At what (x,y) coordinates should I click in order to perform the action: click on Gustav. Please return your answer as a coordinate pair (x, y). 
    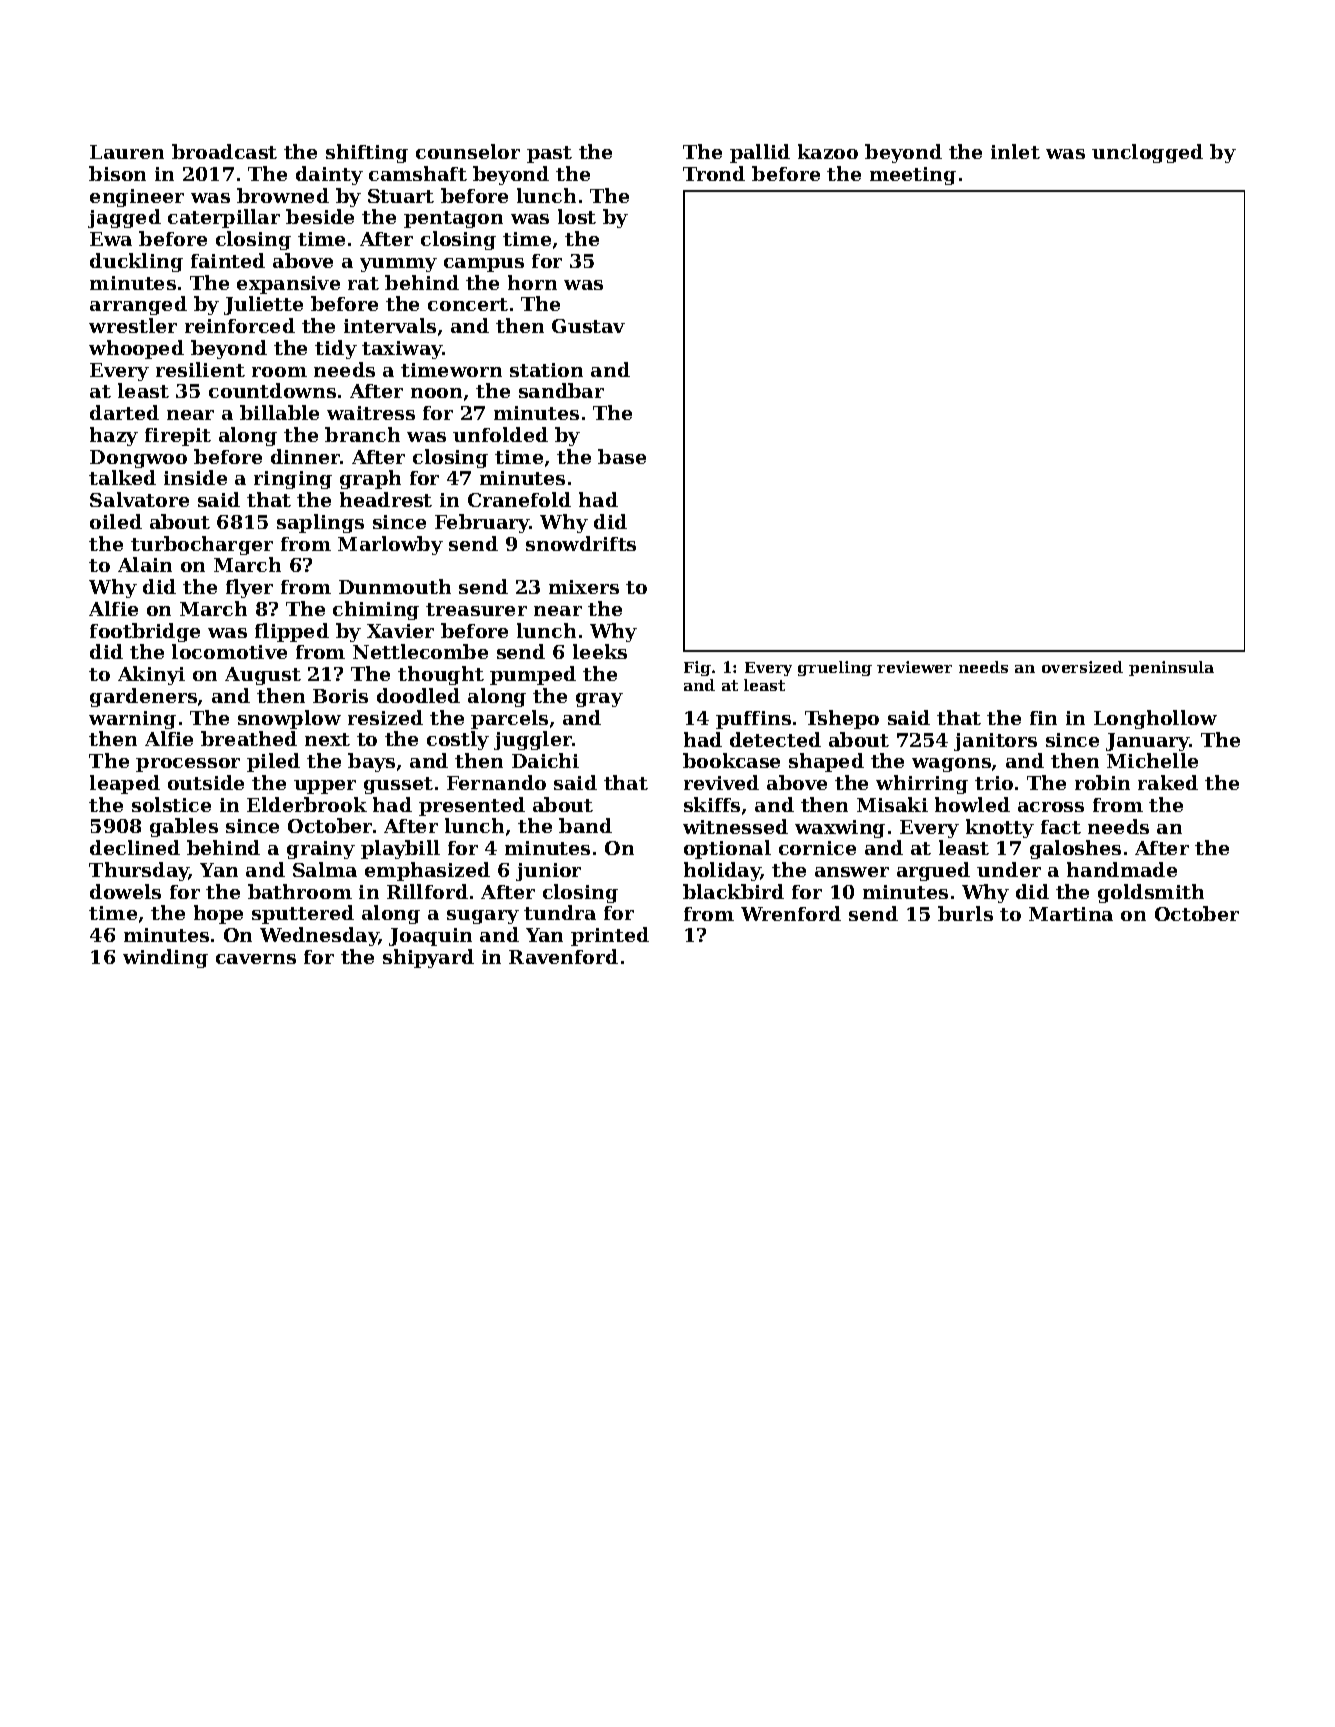
    Looking at the image, I should click on (588, 326).
